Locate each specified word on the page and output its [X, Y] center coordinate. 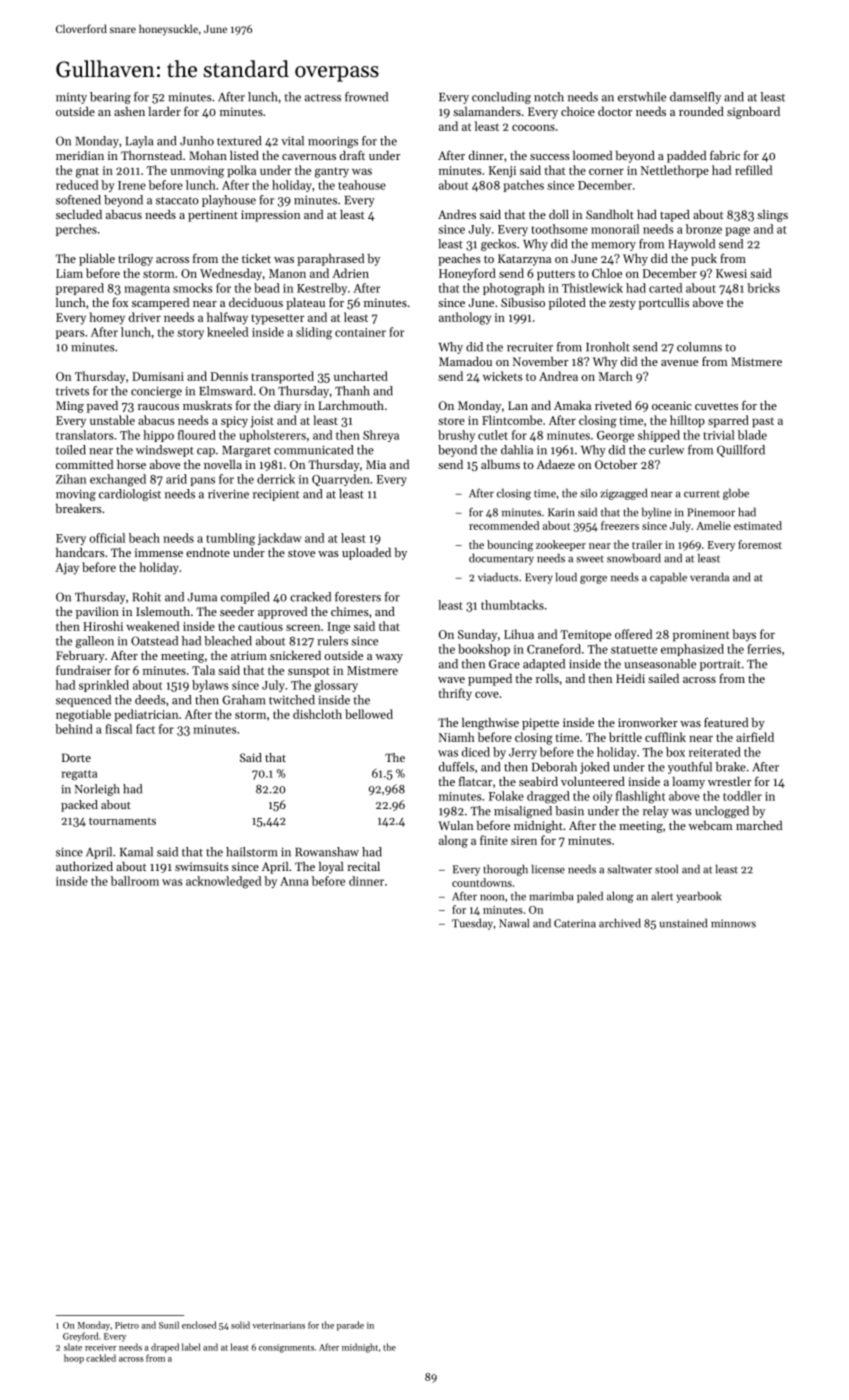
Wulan [455, 825]
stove [301, 553]
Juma [202, 597]
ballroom [135, 881]
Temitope [586, 636]
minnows [733, 923]
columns [699, 347]
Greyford [80, 1337]
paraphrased [330, 260]
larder [164, 111]
